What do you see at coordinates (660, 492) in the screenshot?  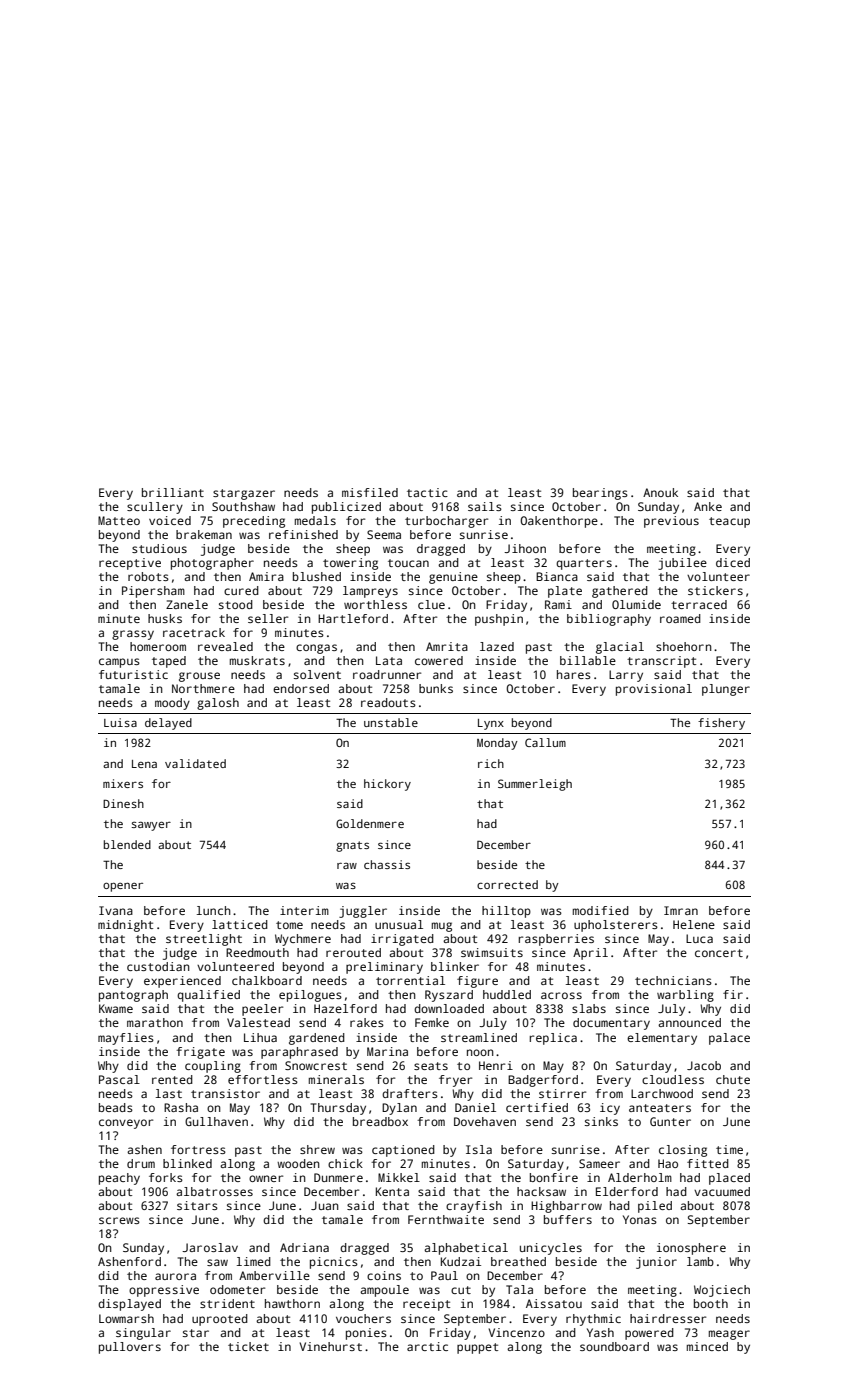 I see `Anouk` at bounding box center [660, 492].
